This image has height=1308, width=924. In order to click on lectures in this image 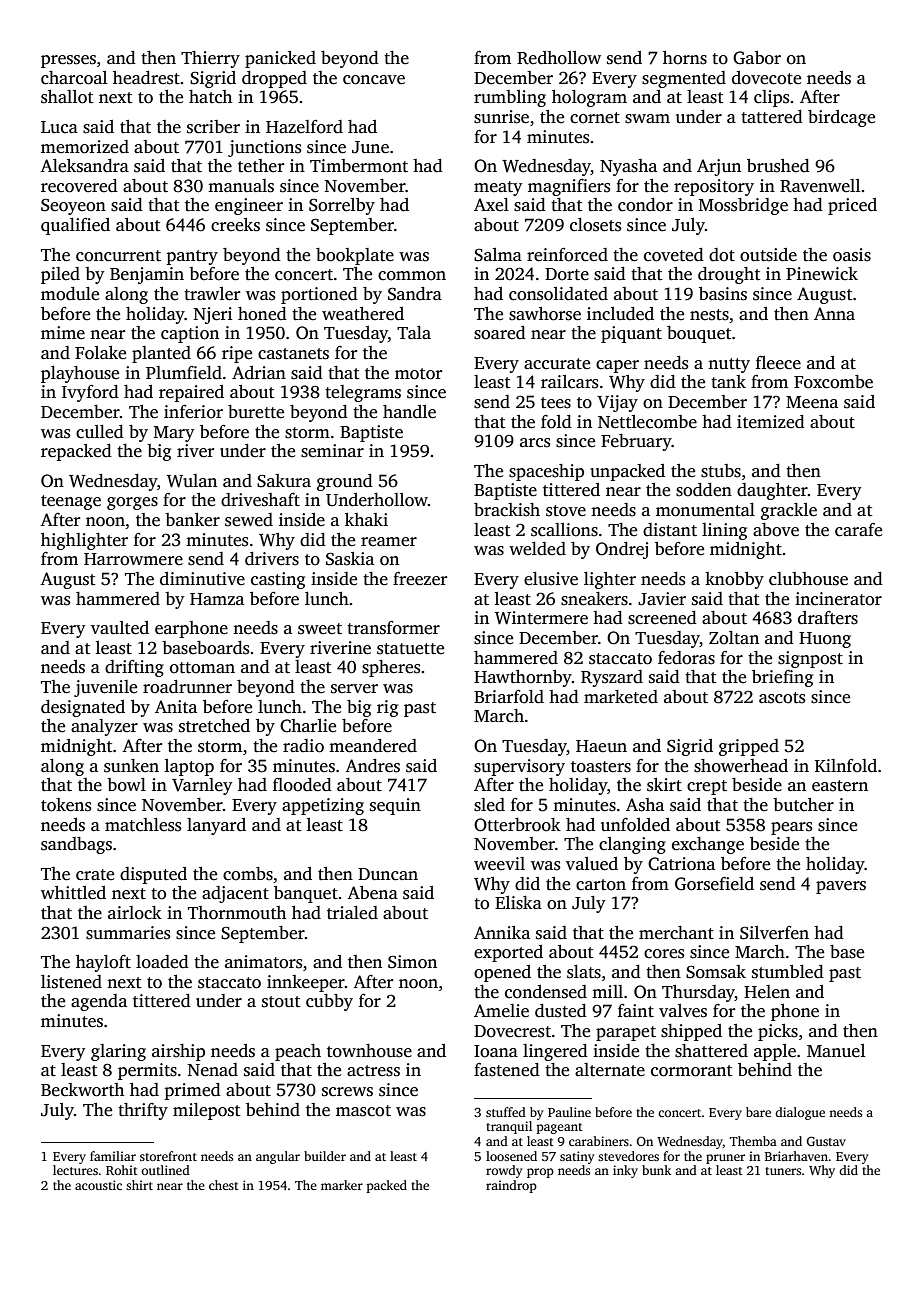, I will do `click(75, 1170)`.
